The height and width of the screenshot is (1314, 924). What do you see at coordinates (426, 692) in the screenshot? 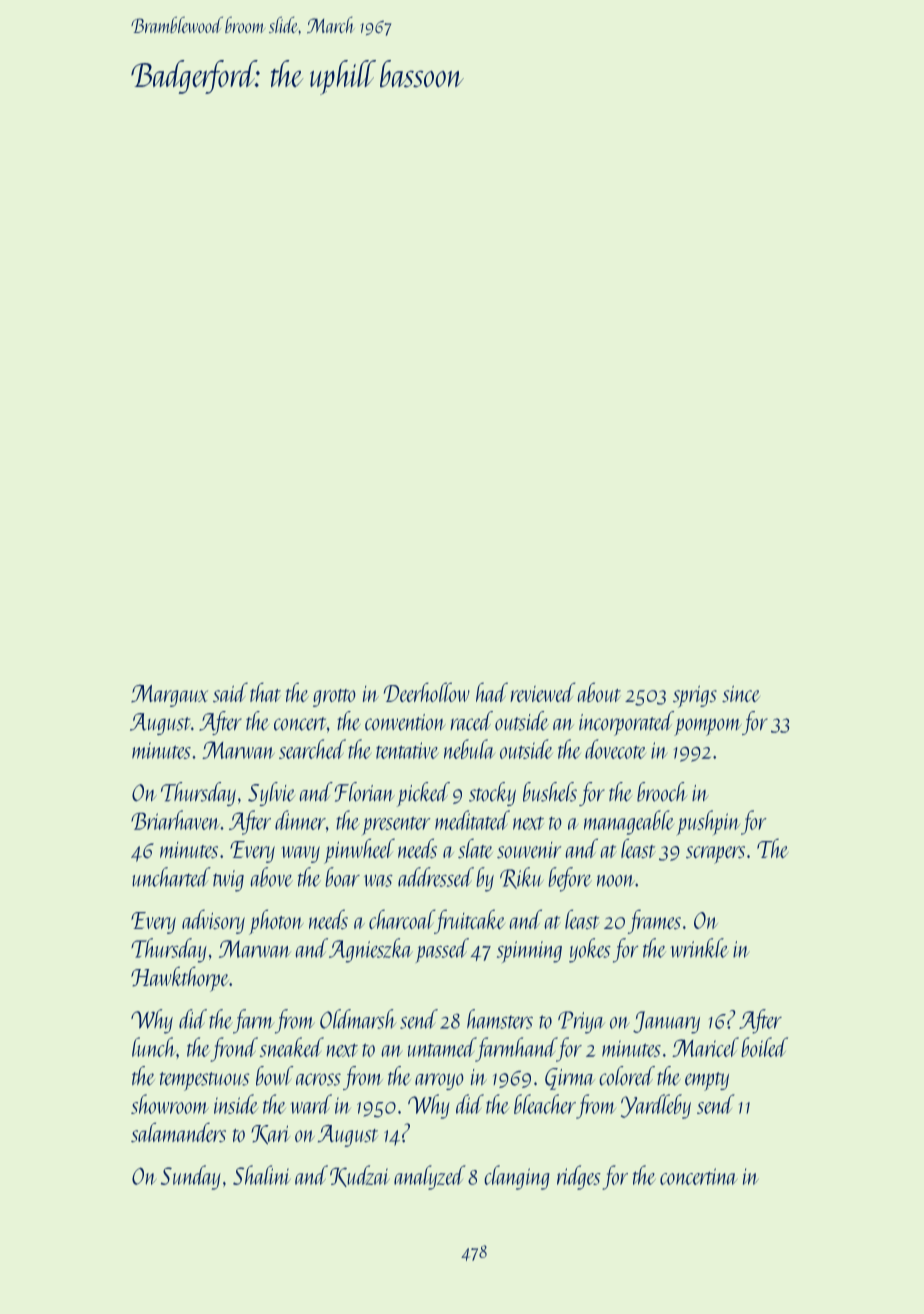
I see `Deerhollow` at bounding box center [426, 692].
